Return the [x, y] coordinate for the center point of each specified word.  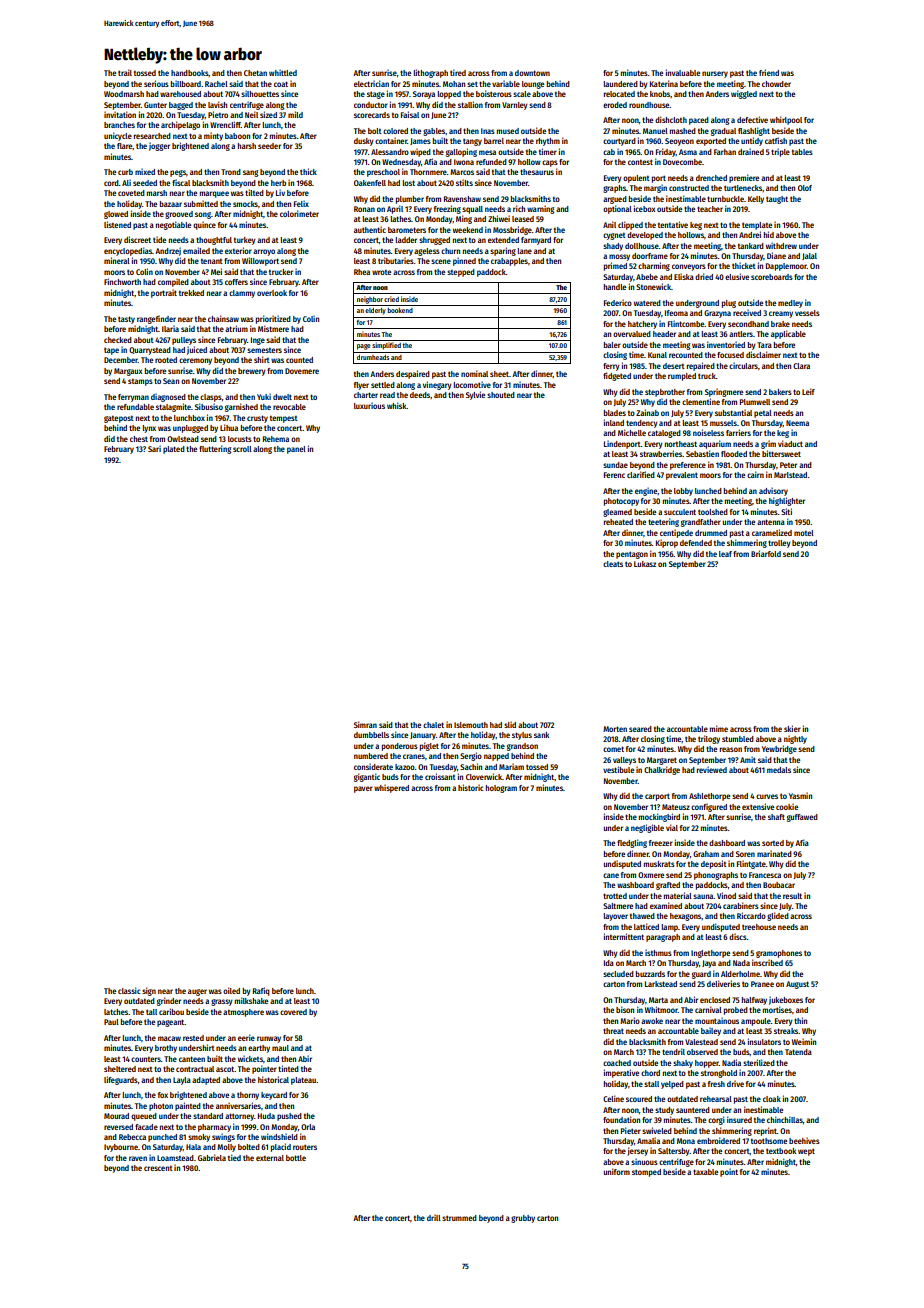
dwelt [282, 397]
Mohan [454, 84]
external [270, 1158]
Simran [365, 724]
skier [792, 728]
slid [510, 724]
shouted [501, 395]
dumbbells [371, 735]
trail [125, 72]
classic [129, 990]
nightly [795, 739]
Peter [788, 465]
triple [780, 152]
